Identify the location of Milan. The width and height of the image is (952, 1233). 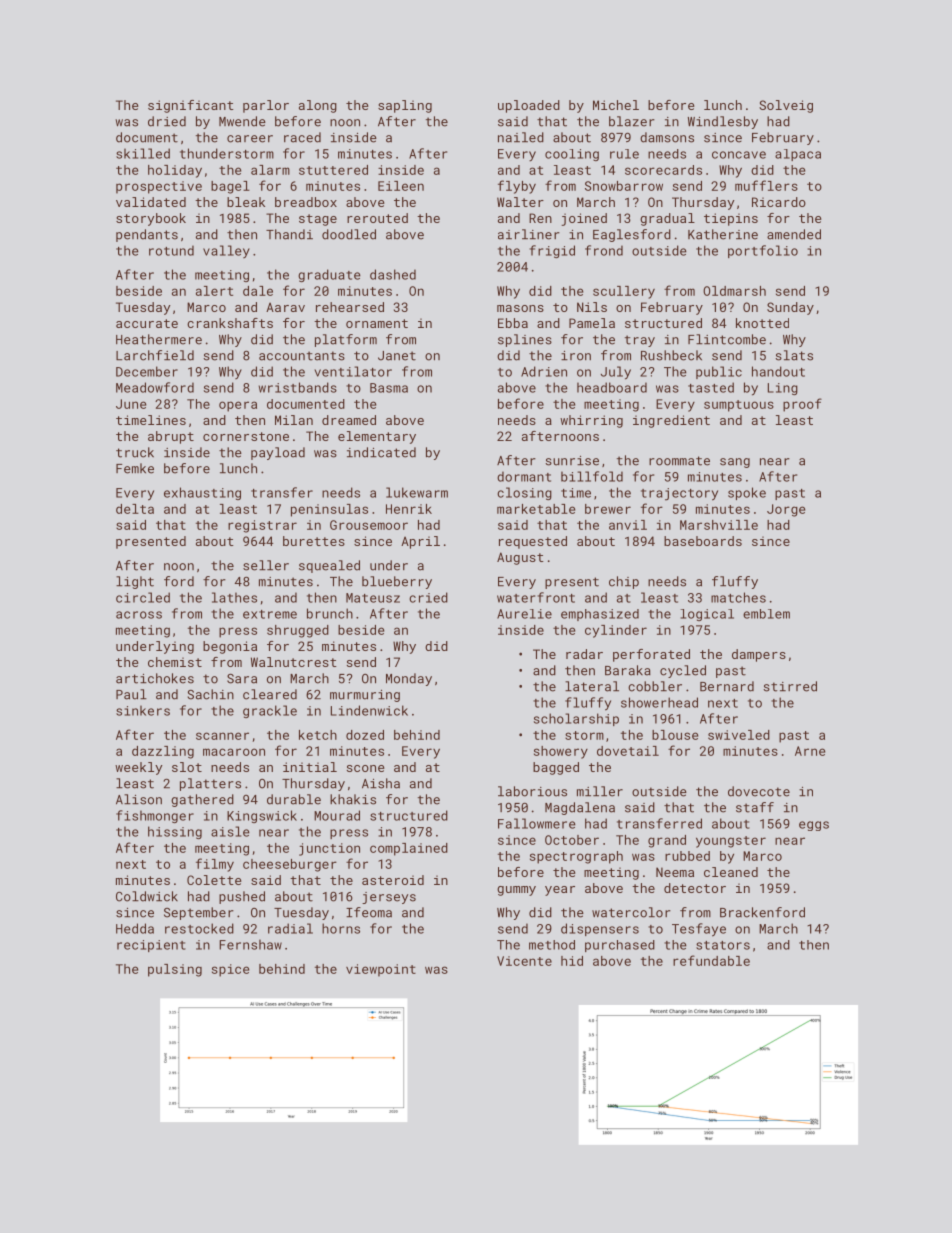
(294, 420).
